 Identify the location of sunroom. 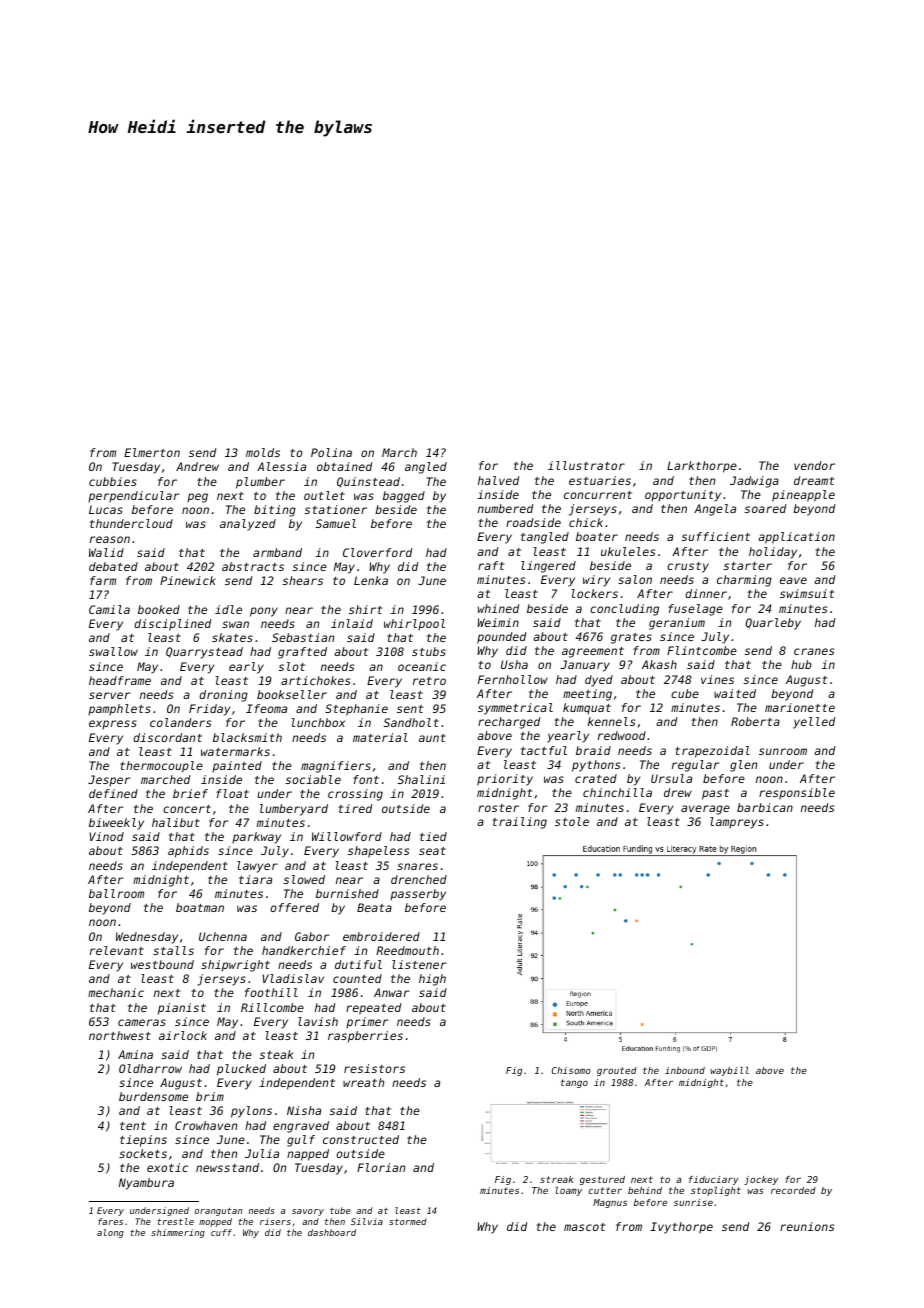
(783, 751).
